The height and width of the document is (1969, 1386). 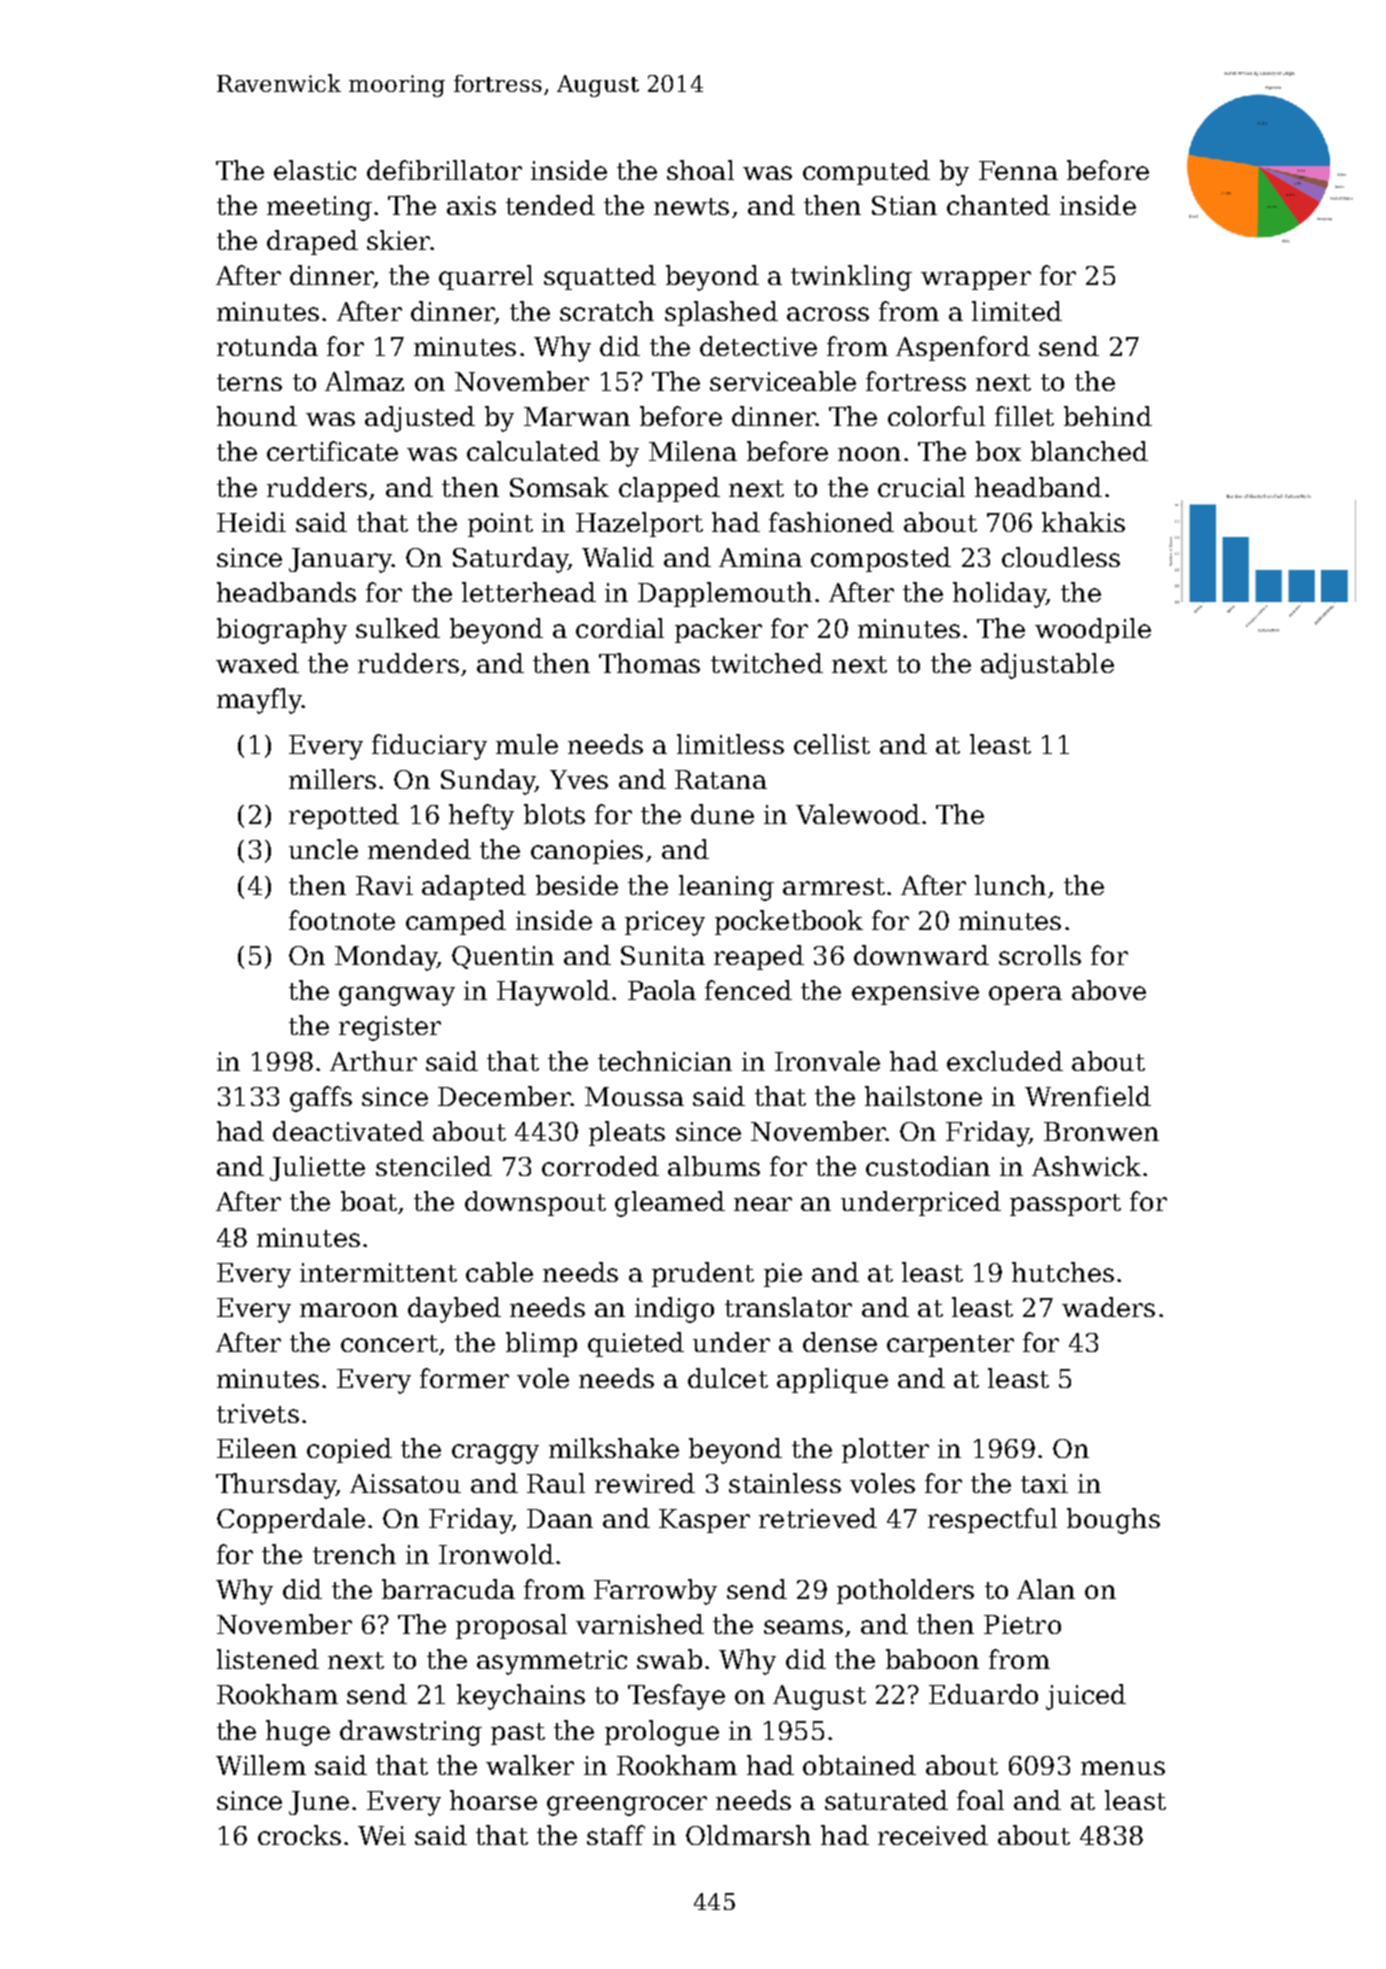 What do you see at coordinates (627, 1133) in the document?
I see `pleats` at bounding box center [627, 1133].
